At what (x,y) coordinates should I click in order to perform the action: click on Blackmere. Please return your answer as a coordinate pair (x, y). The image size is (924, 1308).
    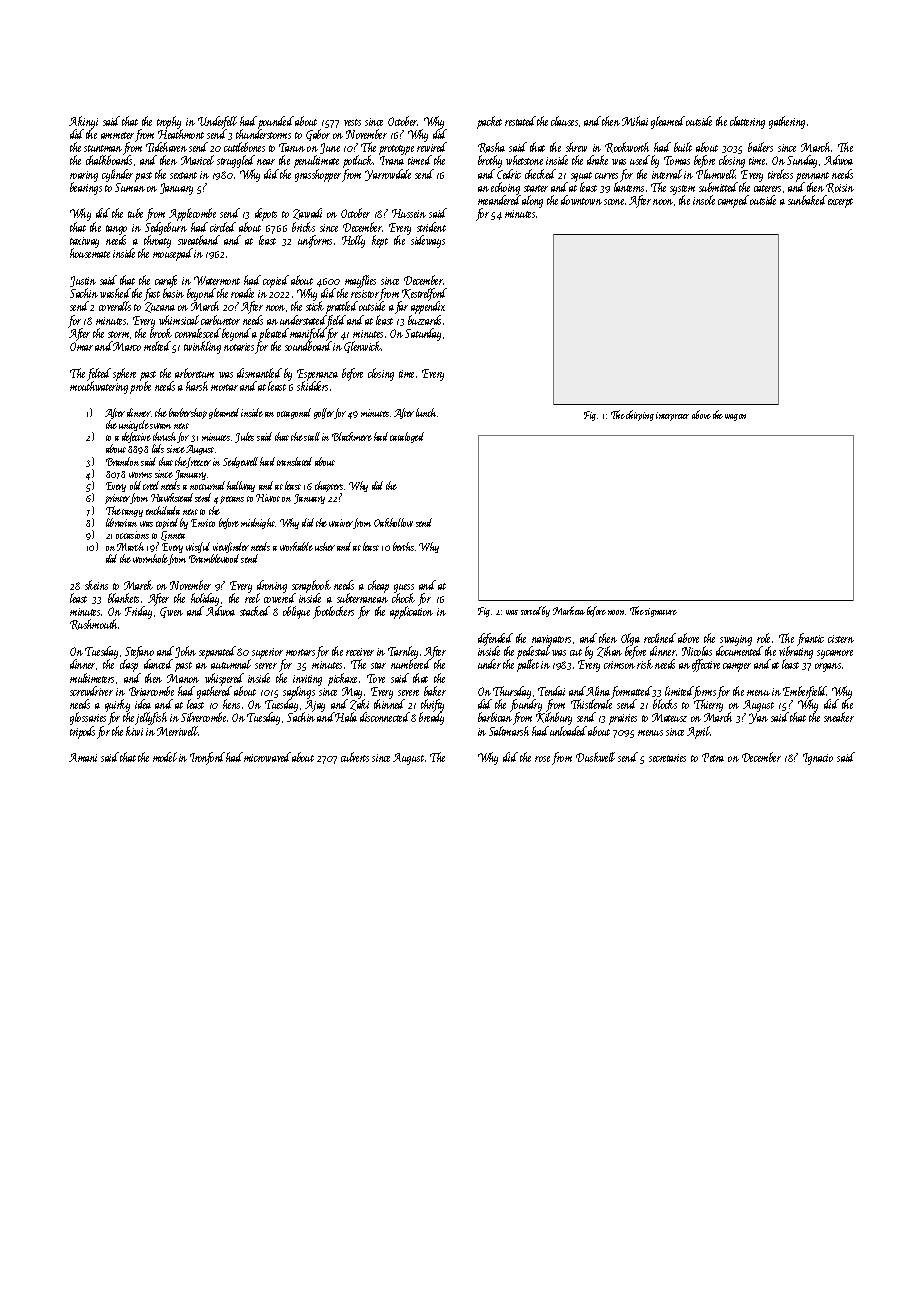
    Looking at the image, I should click on (352, 436).
